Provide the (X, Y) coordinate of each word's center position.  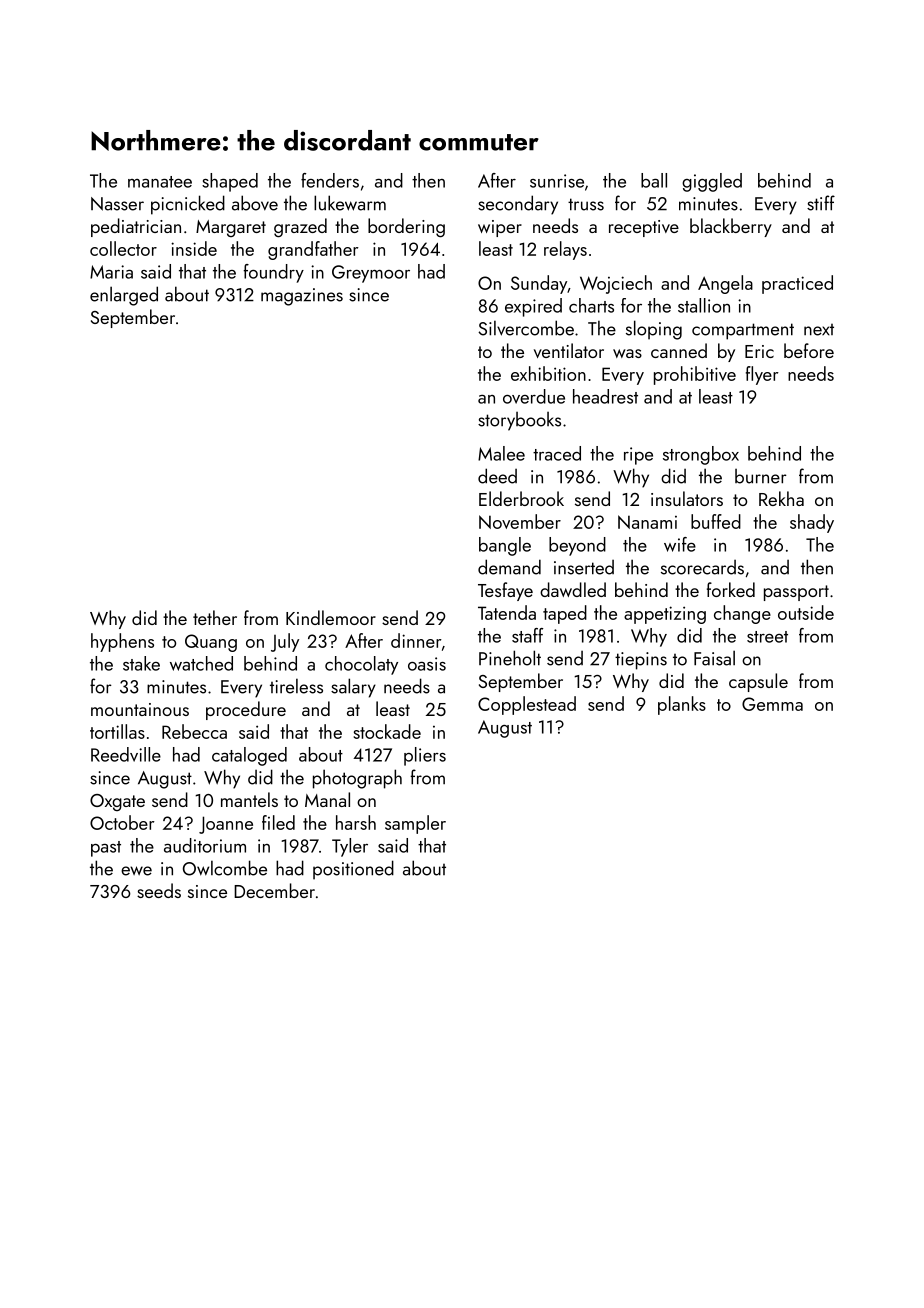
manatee (160, 182)
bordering (406, 228)
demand (509, 567)
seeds (159, 890)
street (767, 637)
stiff (821, 203)
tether (215, 617)
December (274, 890)
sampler (415, 824)
